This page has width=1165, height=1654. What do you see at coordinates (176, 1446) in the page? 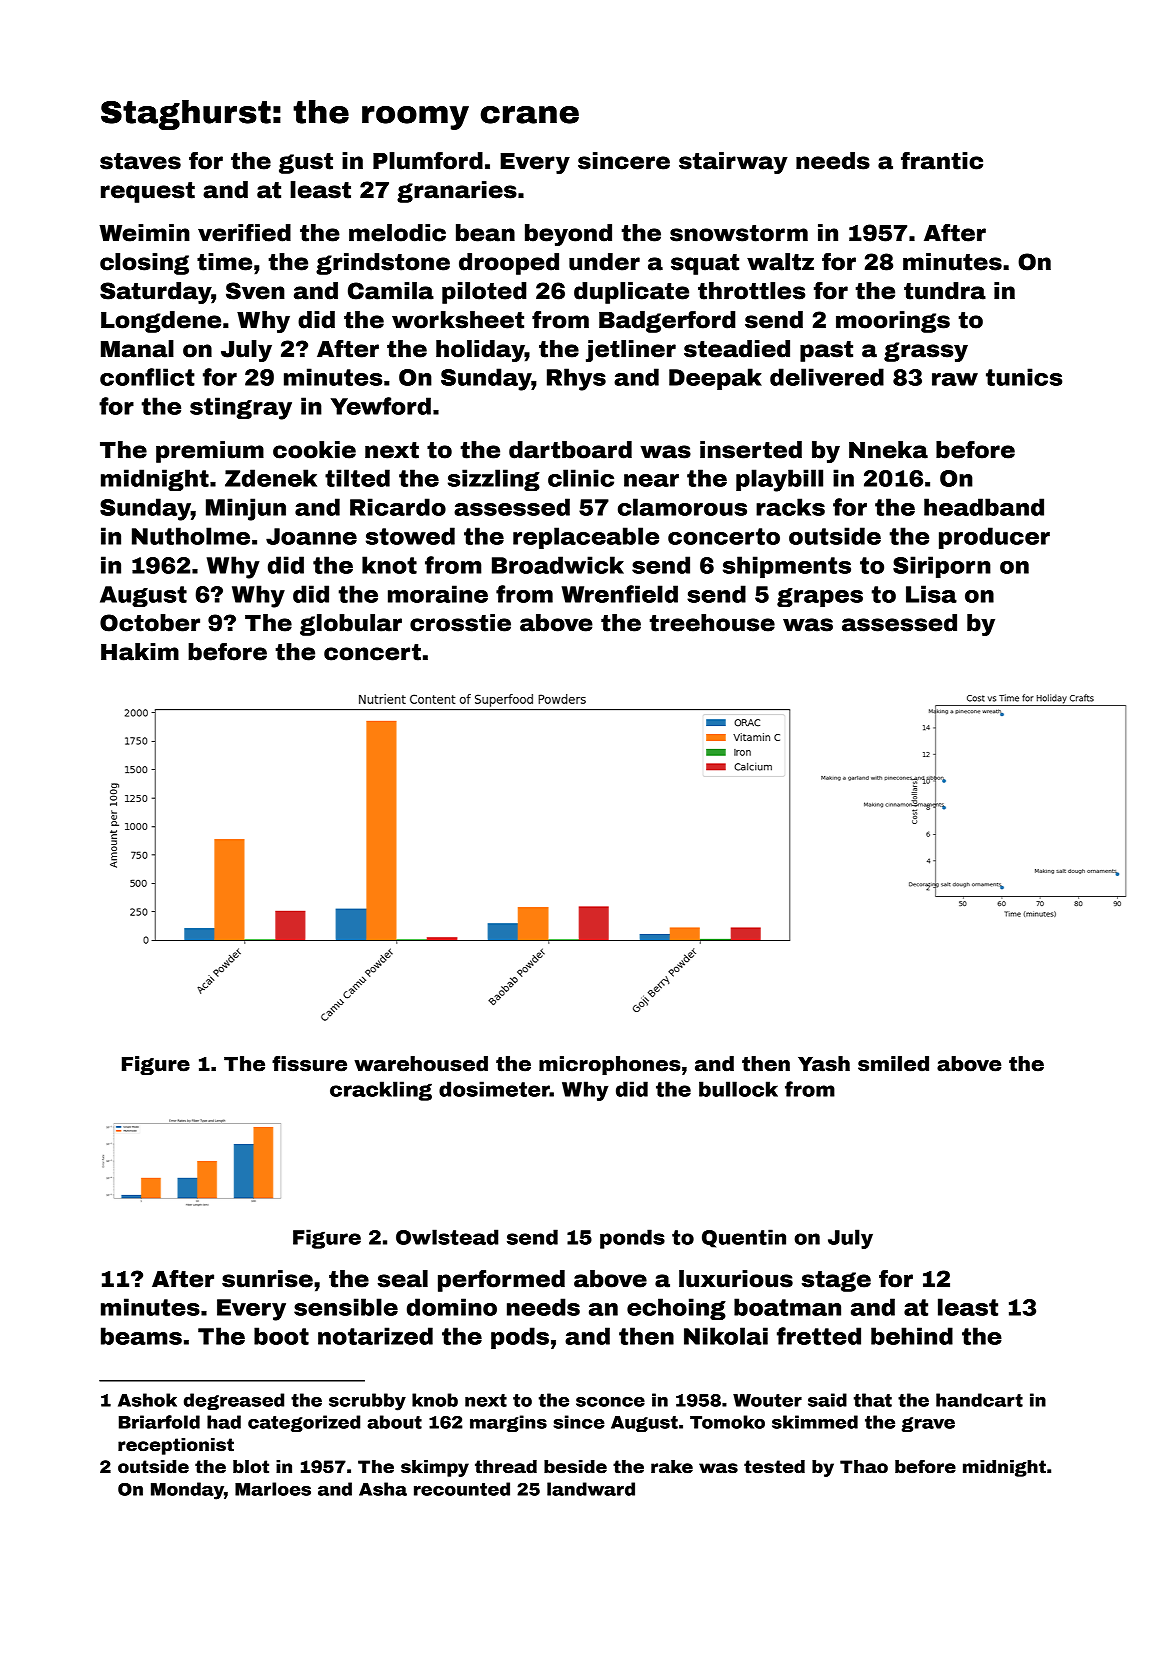
I see `receptionist` at bounding box center [176, 1446].
